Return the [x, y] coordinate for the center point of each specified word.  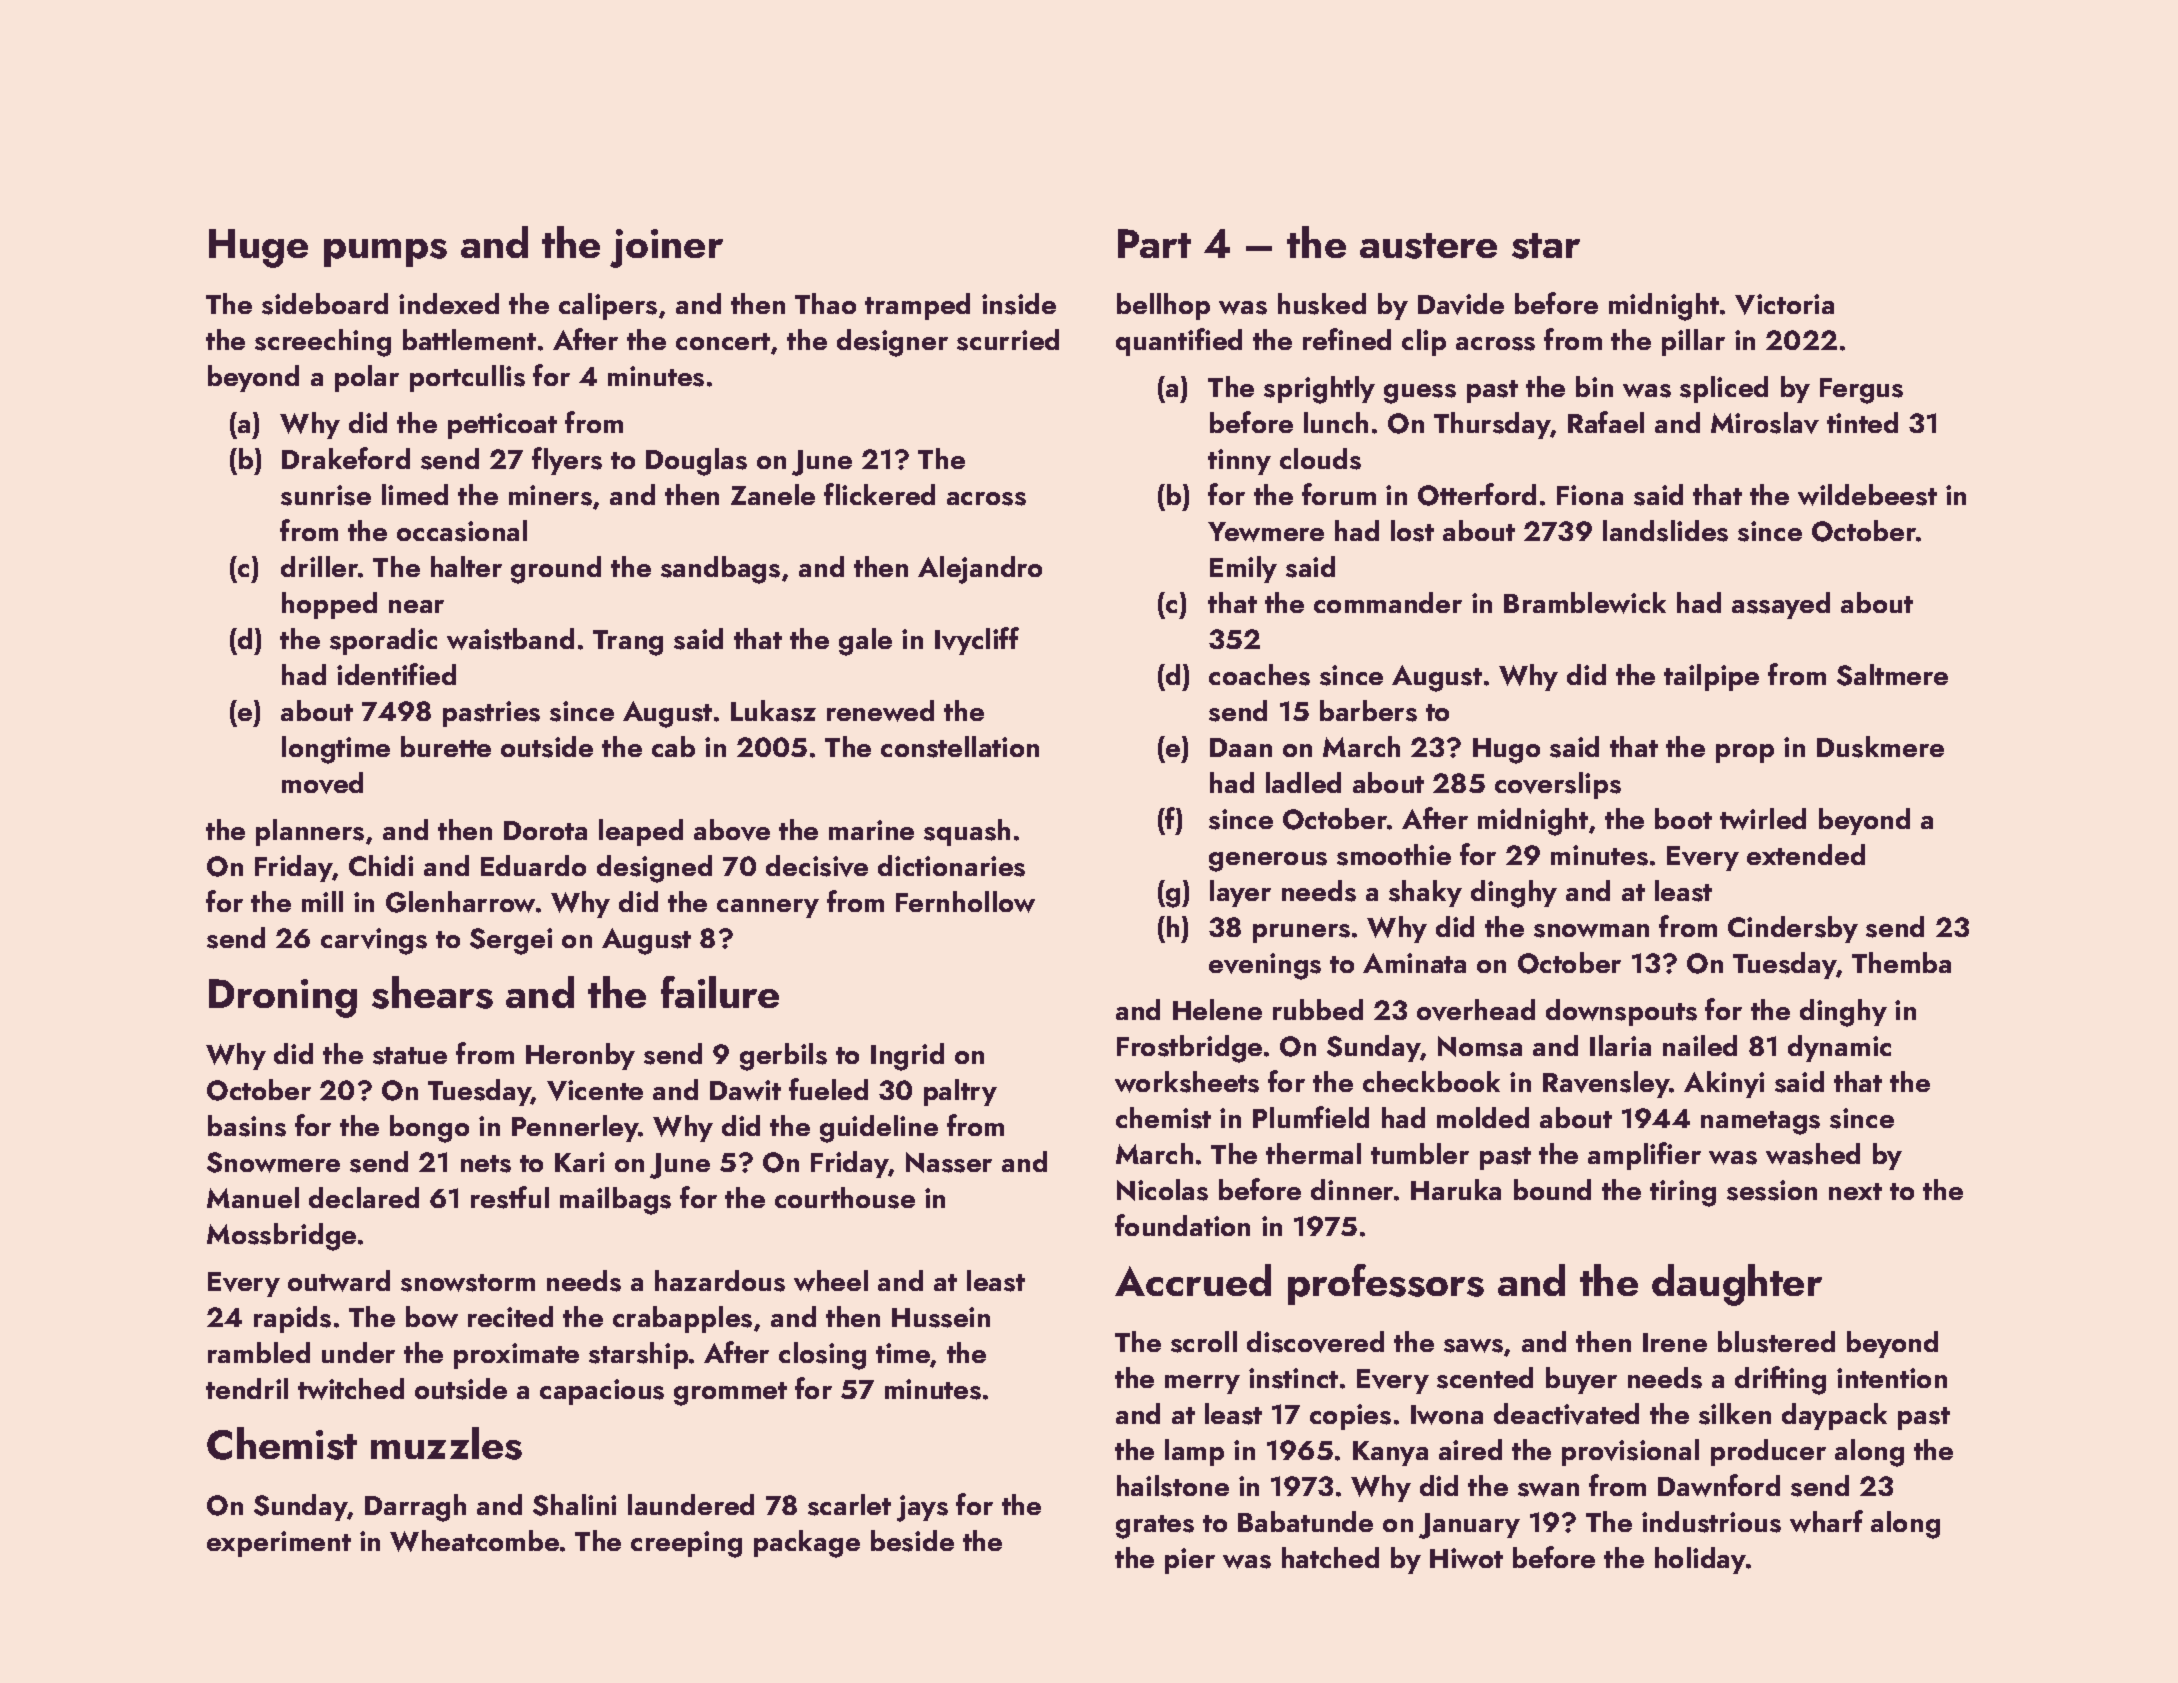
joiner [666, 248]
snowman [1591, 931]
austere [1428, 246]
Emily [1243, 569]
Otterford [1477, 494]
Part [1154, 243]
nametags [1760, 1123]
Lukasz [773, 711]
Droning [283, 998]
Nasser [949, 1162]
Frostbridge [1189, 1049]
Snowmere [273, 1162]
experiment [279, 1544]
